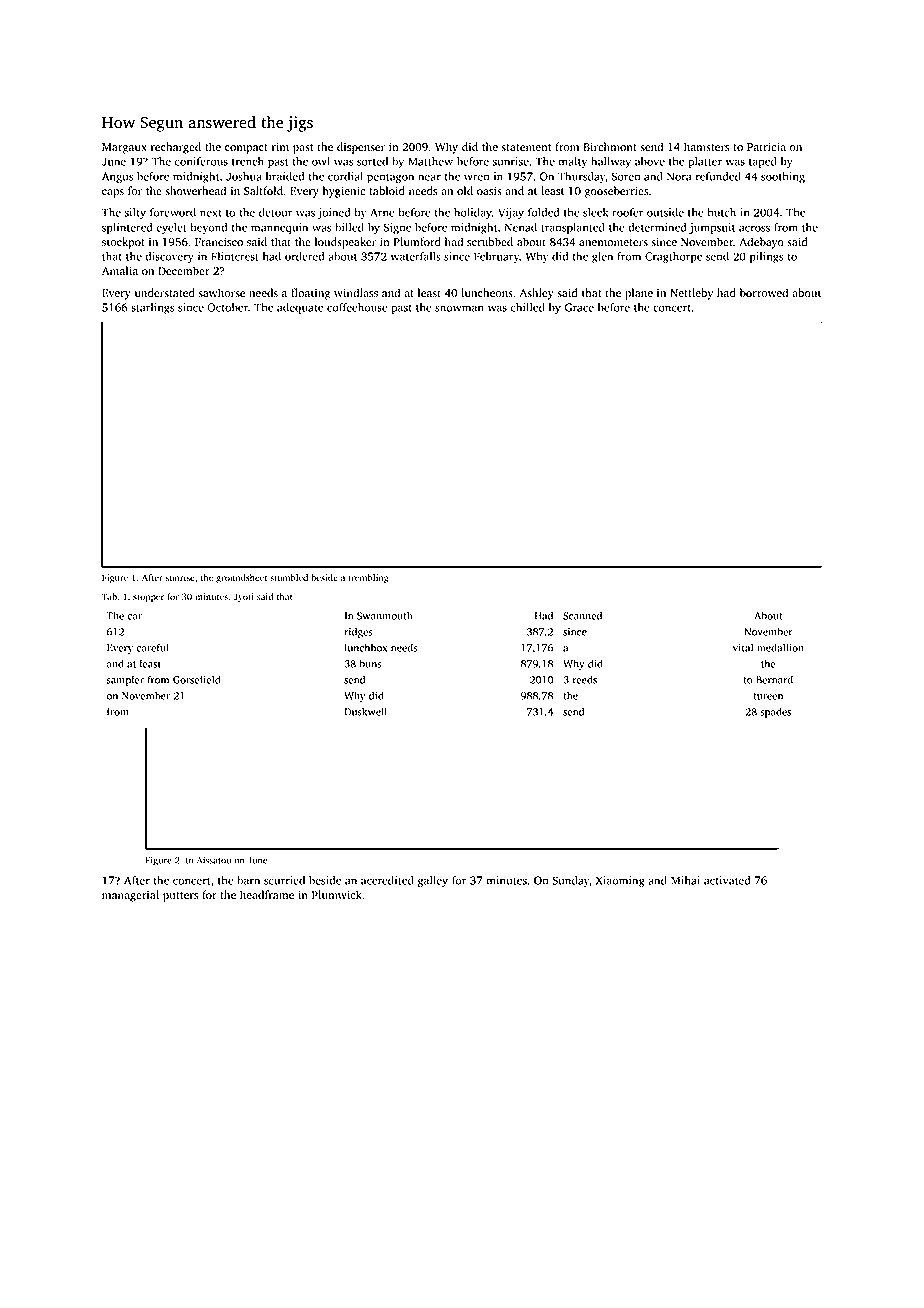  Describe the element at coordinates (356, 293) in the image. I see `windlass` at that location.
